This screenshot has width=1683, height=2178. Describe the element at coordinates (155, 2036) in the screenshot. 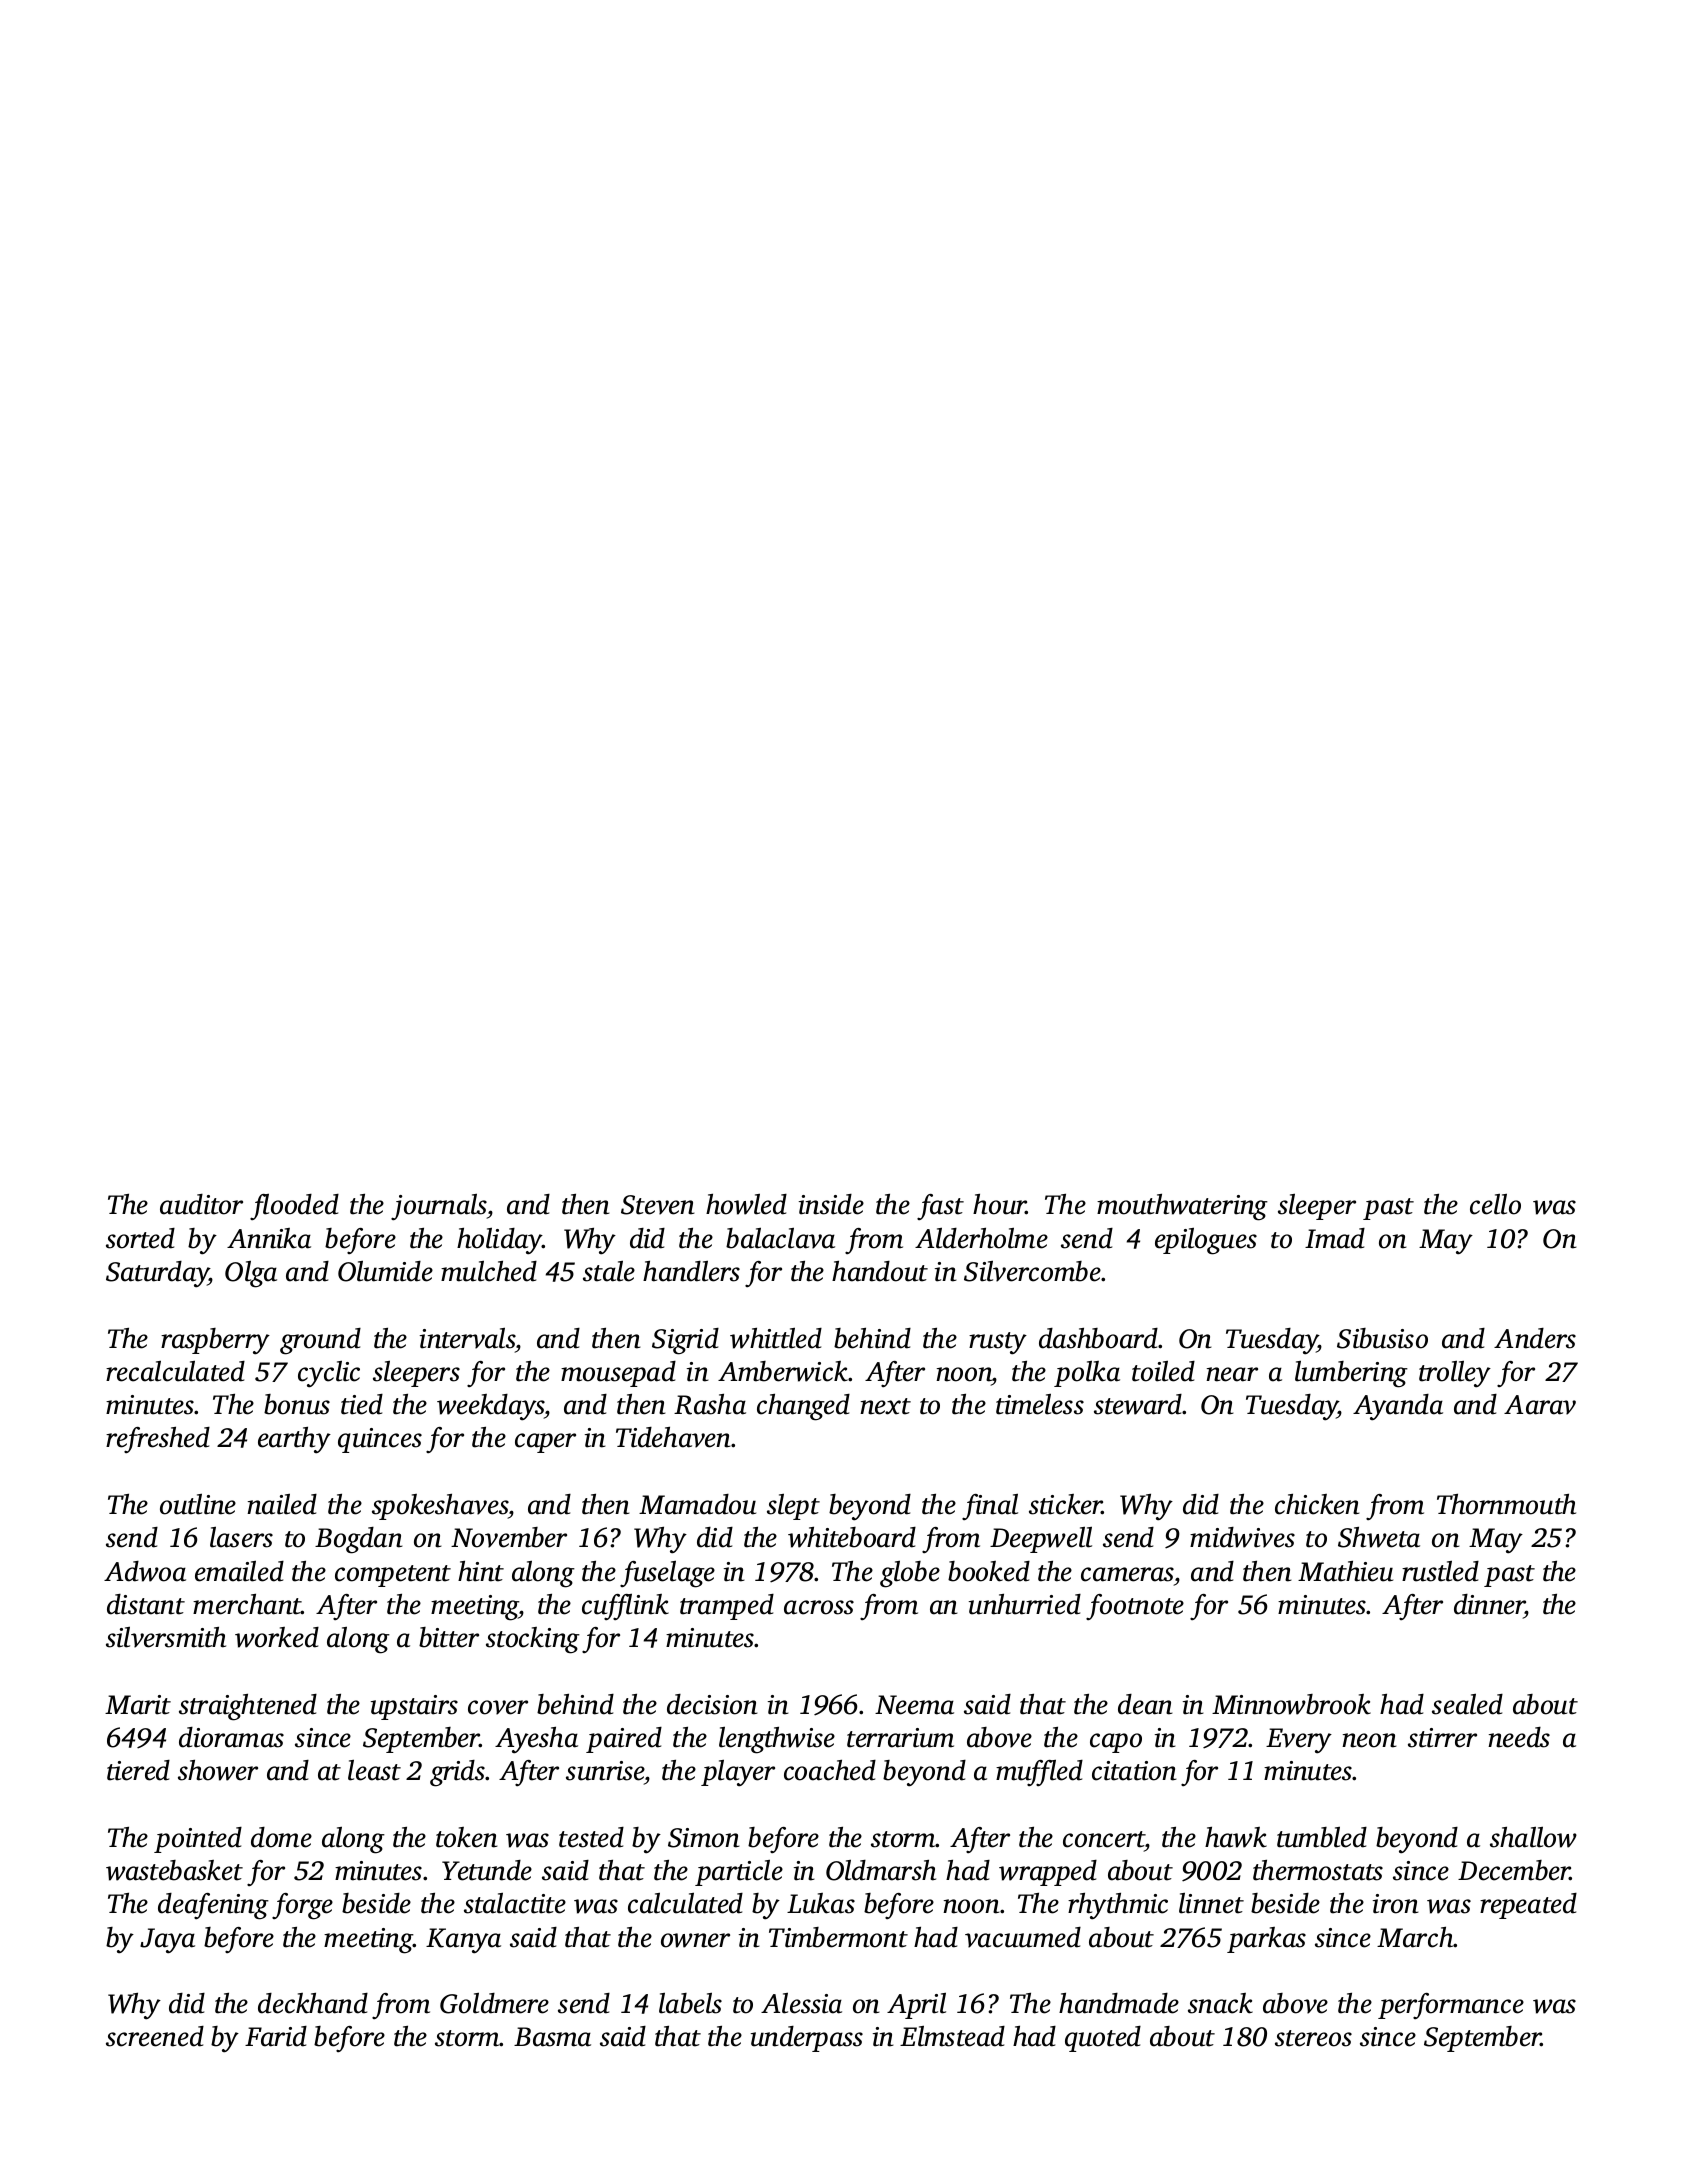

I see `screened` at that location.
